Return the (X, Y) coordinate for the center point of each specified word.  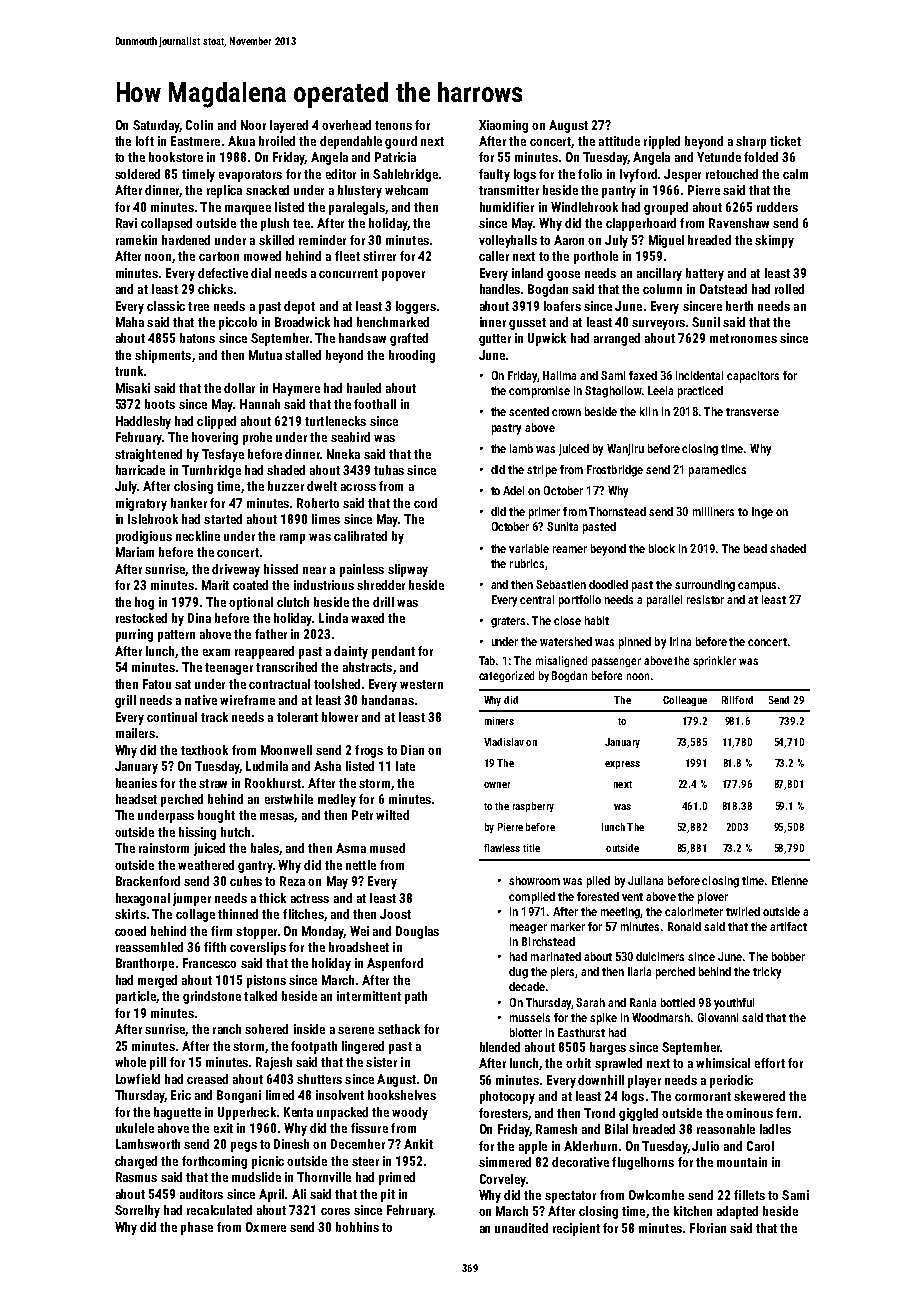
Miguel (666, 241)
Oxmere (266, 1227)
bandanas (388, 700)
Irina (680, 641)
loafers (562, 306)
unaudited (521, 1228)
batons (197, 338)
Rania (643, 1002)
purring (134, 635)
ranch (227, 1029)
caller (494, 256)
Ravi (126, 223)
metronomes (743, 338)
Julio (705, 1146)
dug (518, 973)
